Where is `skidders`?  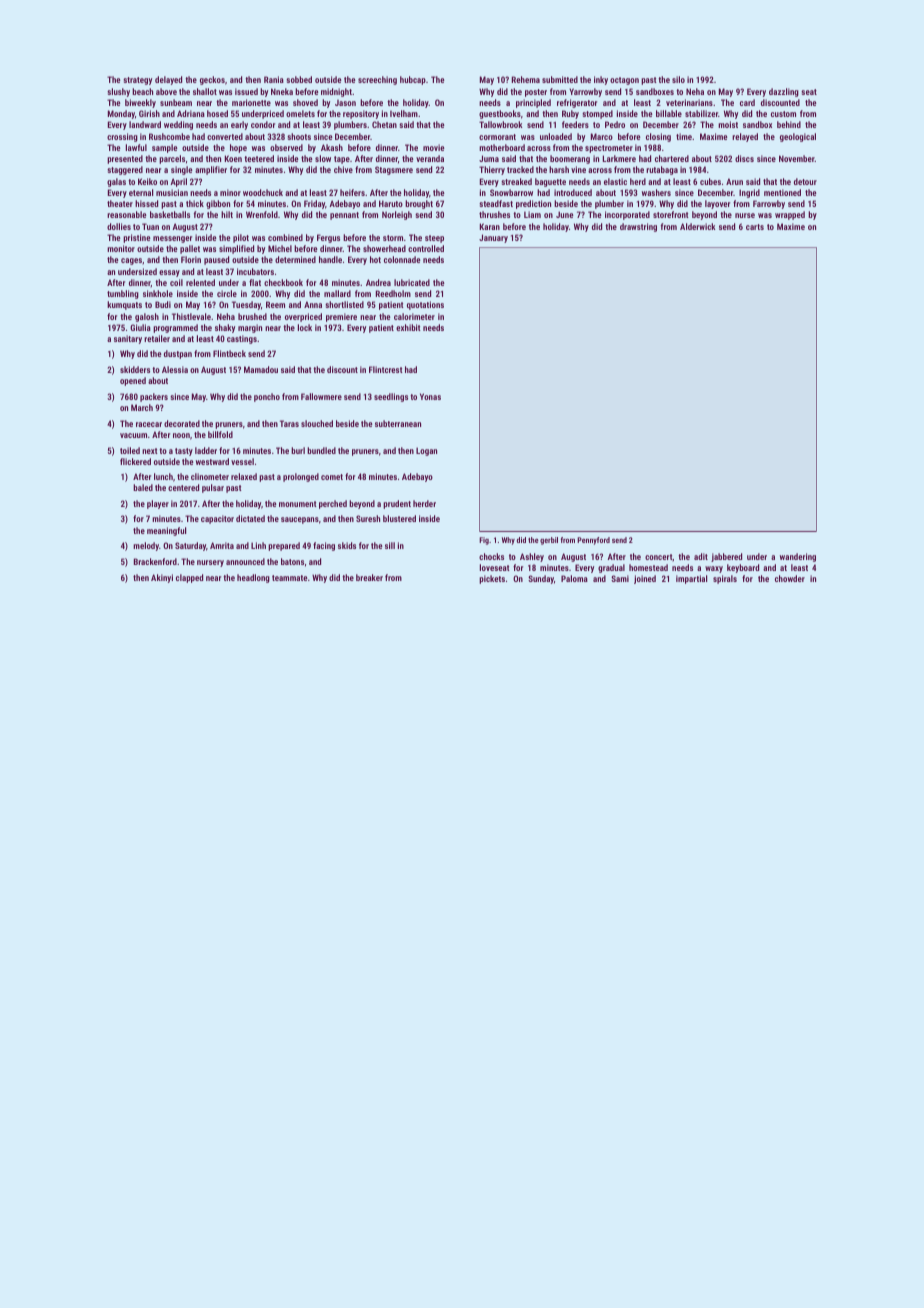 skidders is located at coordinates (135, 369).
